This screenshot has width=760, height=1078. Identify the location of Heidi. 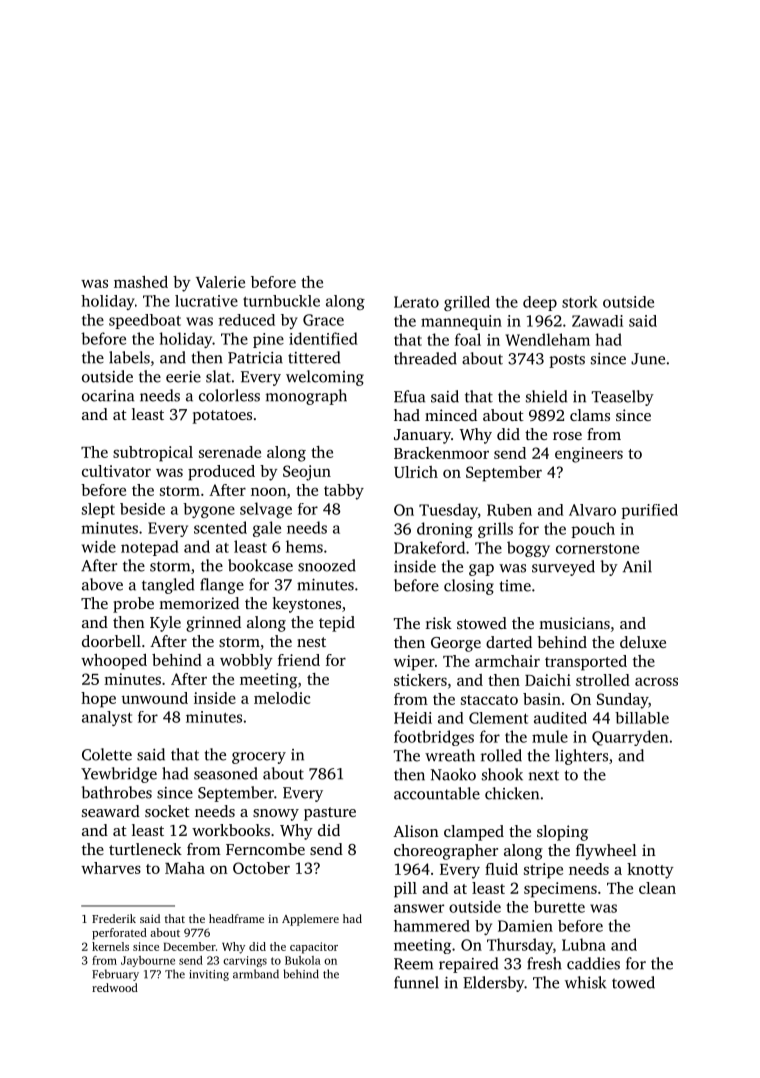
(413, 718).
